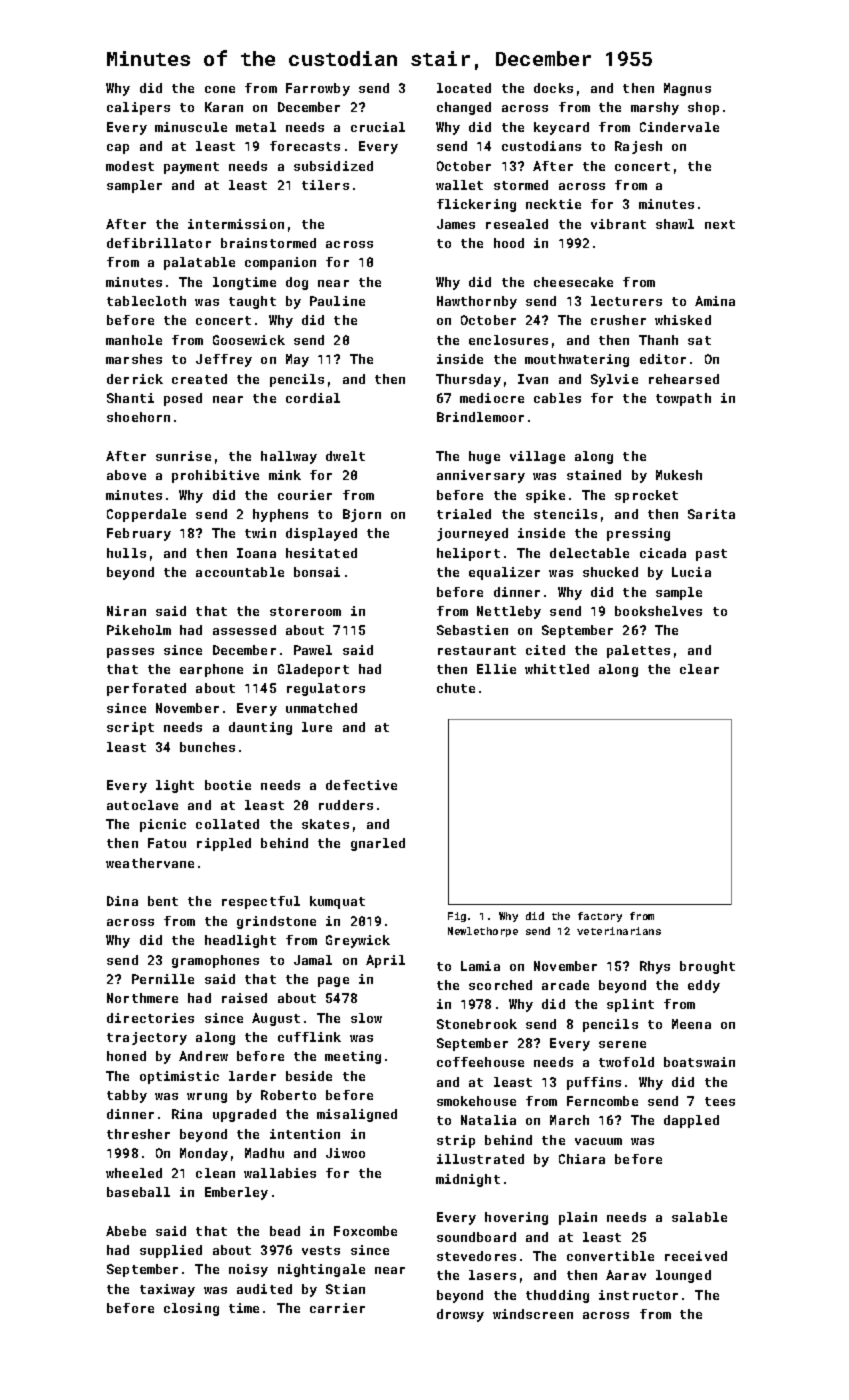 The height and width of the screenshot is (1400, 849). What do you see at coordinates (378, 127) in the screenshot?
I see `crucial` at bounding box center [378, 127].
